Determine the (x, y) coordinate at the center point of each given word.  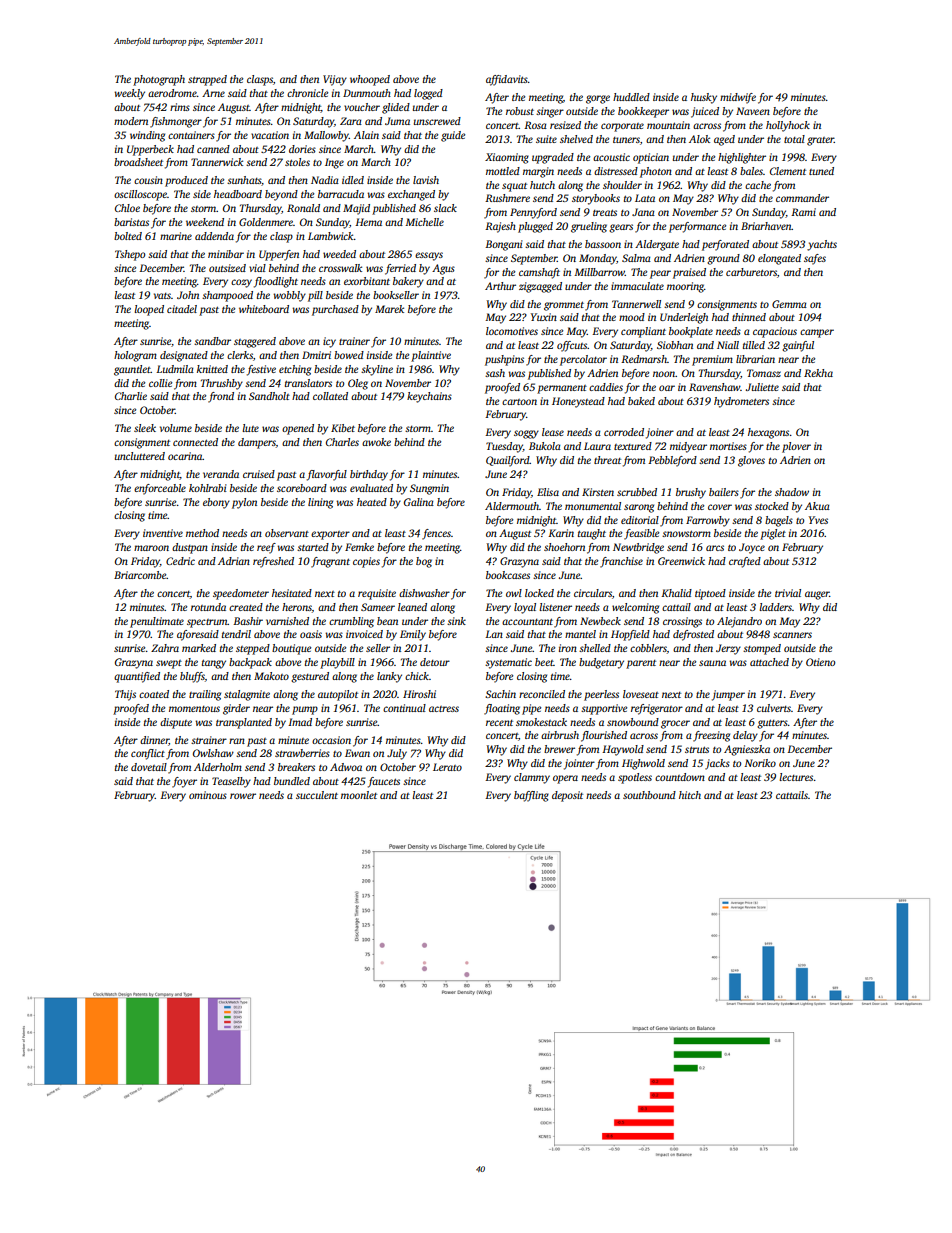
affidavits (507, 80)
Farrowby (708, 521)
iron (568, 648)
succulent (317, 795)
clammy (532, 778)
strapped (207, 80)
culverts (774, 708)
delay (745, 736)
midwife (738, 98)
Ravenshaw (714, 387)
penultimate (157, 622)
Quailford (508, 461)
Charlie (131, 396)
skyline (377, 370)
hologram (135, 356)
